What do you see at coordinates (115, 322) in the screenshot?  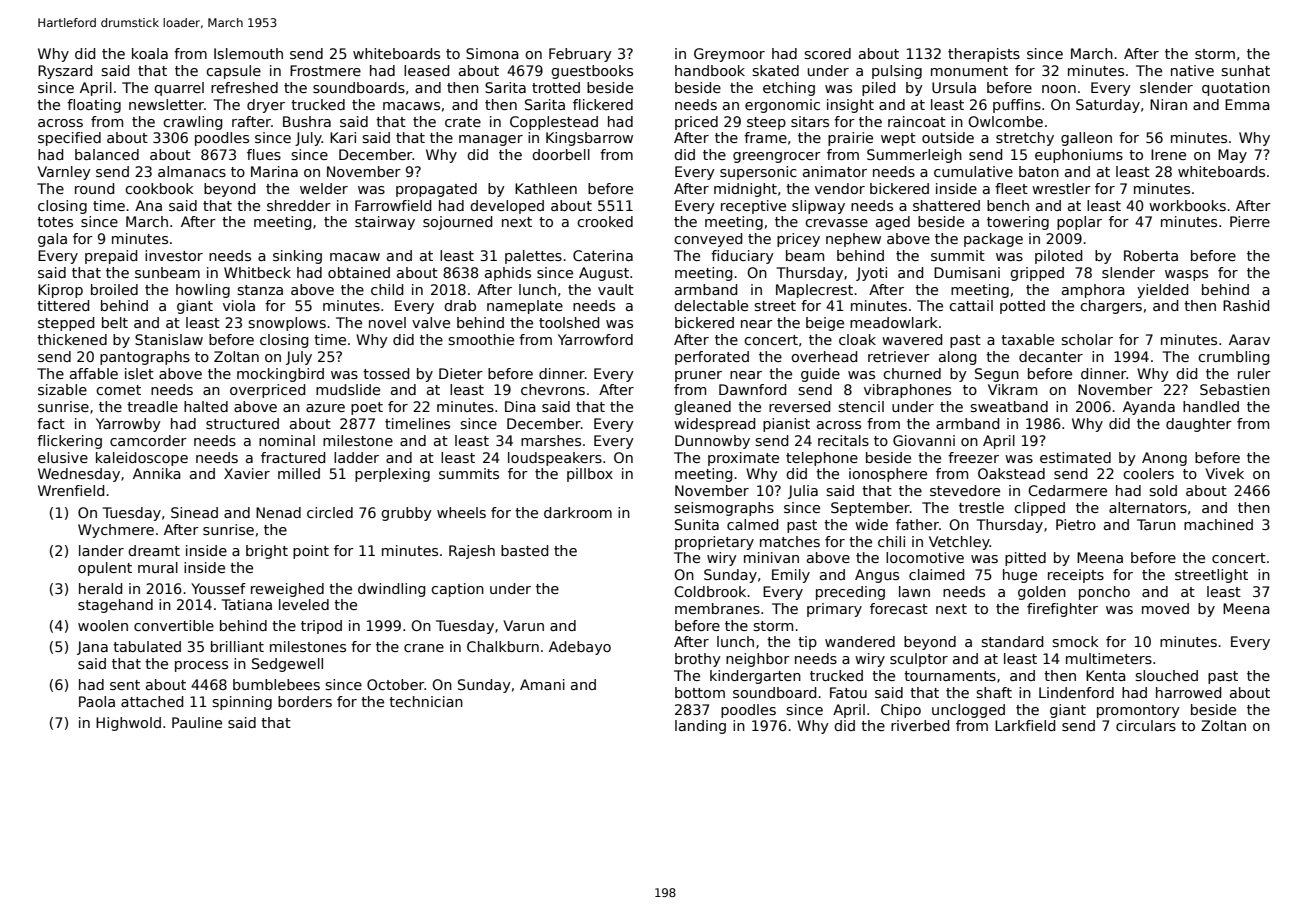 I see `belt` at bounding box center [115, 322].
